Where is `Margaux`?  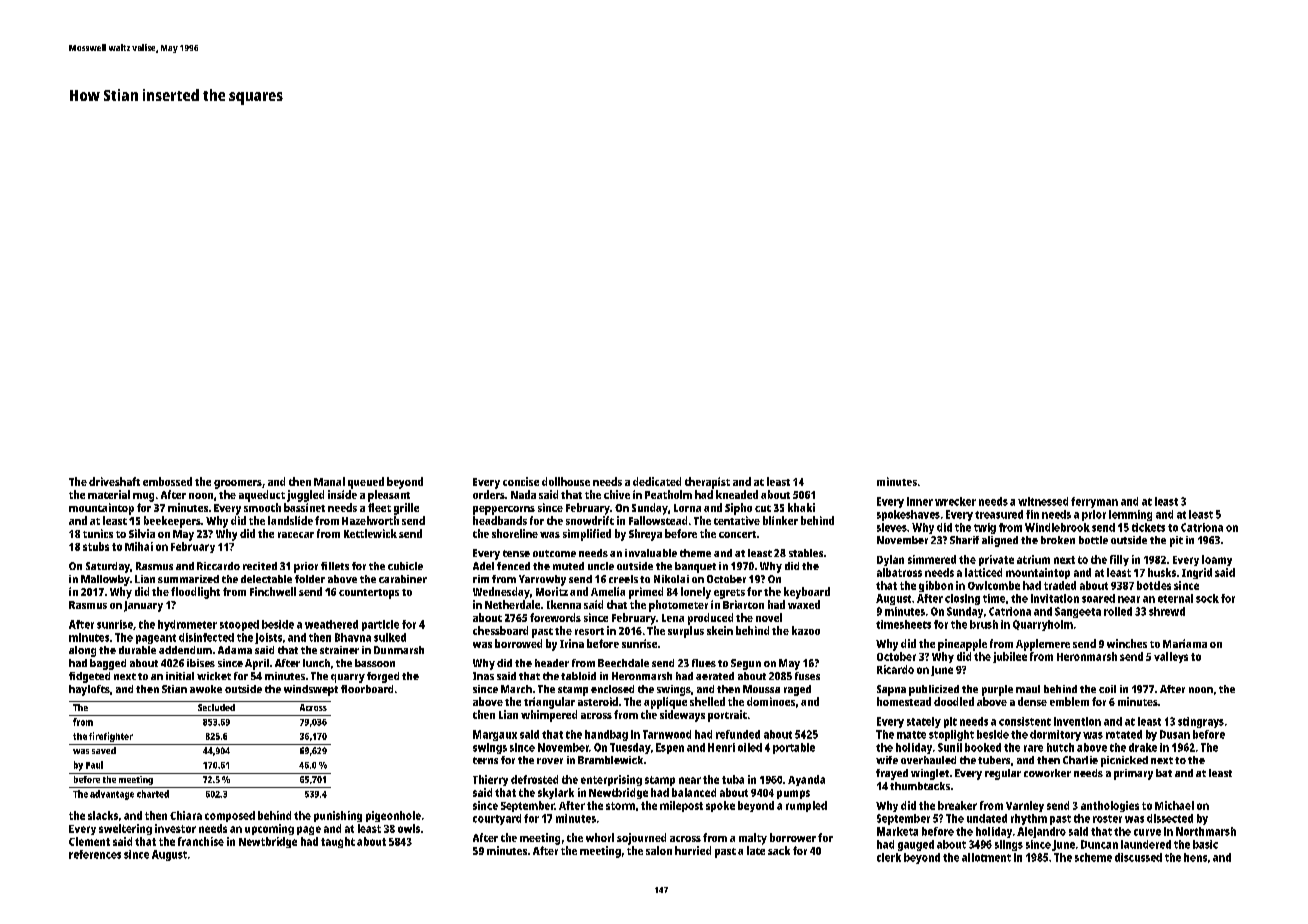
Margaux is located at coordinates (495, 735).
